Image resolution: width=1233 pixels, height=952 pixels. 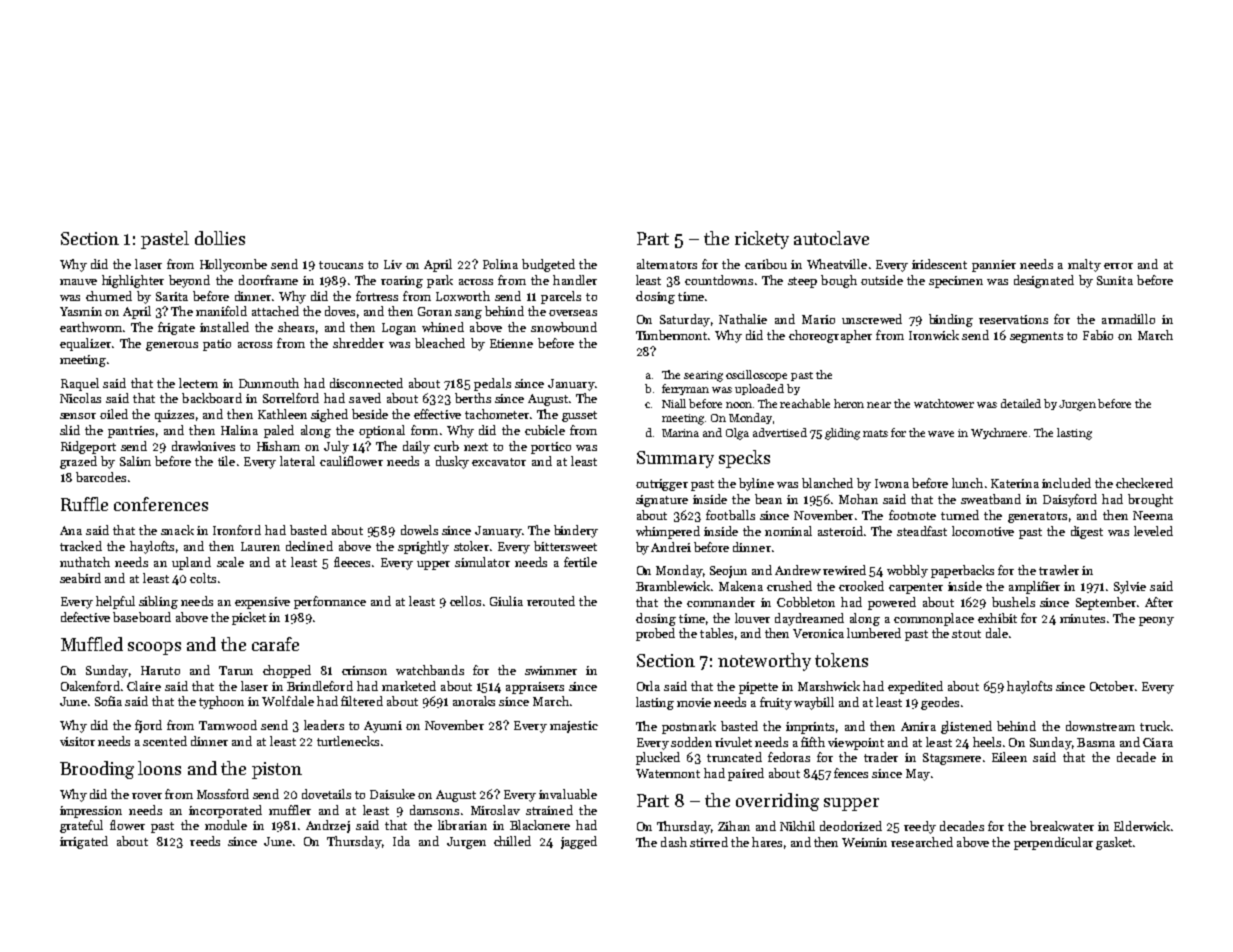 I want to click on Ciara, so click(x=1158, y=742).
